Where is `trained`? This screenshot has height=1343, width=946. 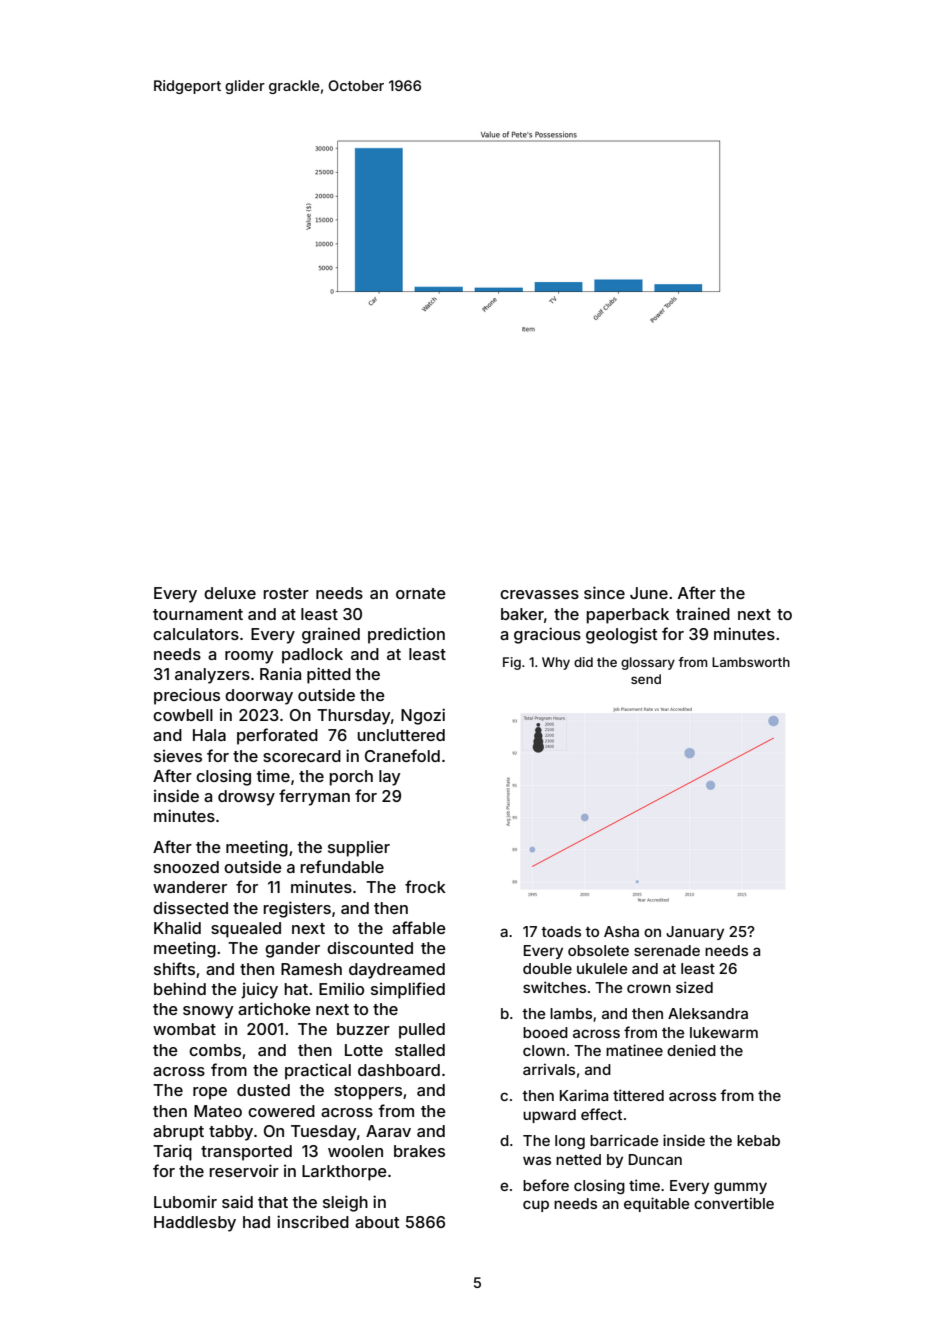 trained is located at coordinates (703, 614).
